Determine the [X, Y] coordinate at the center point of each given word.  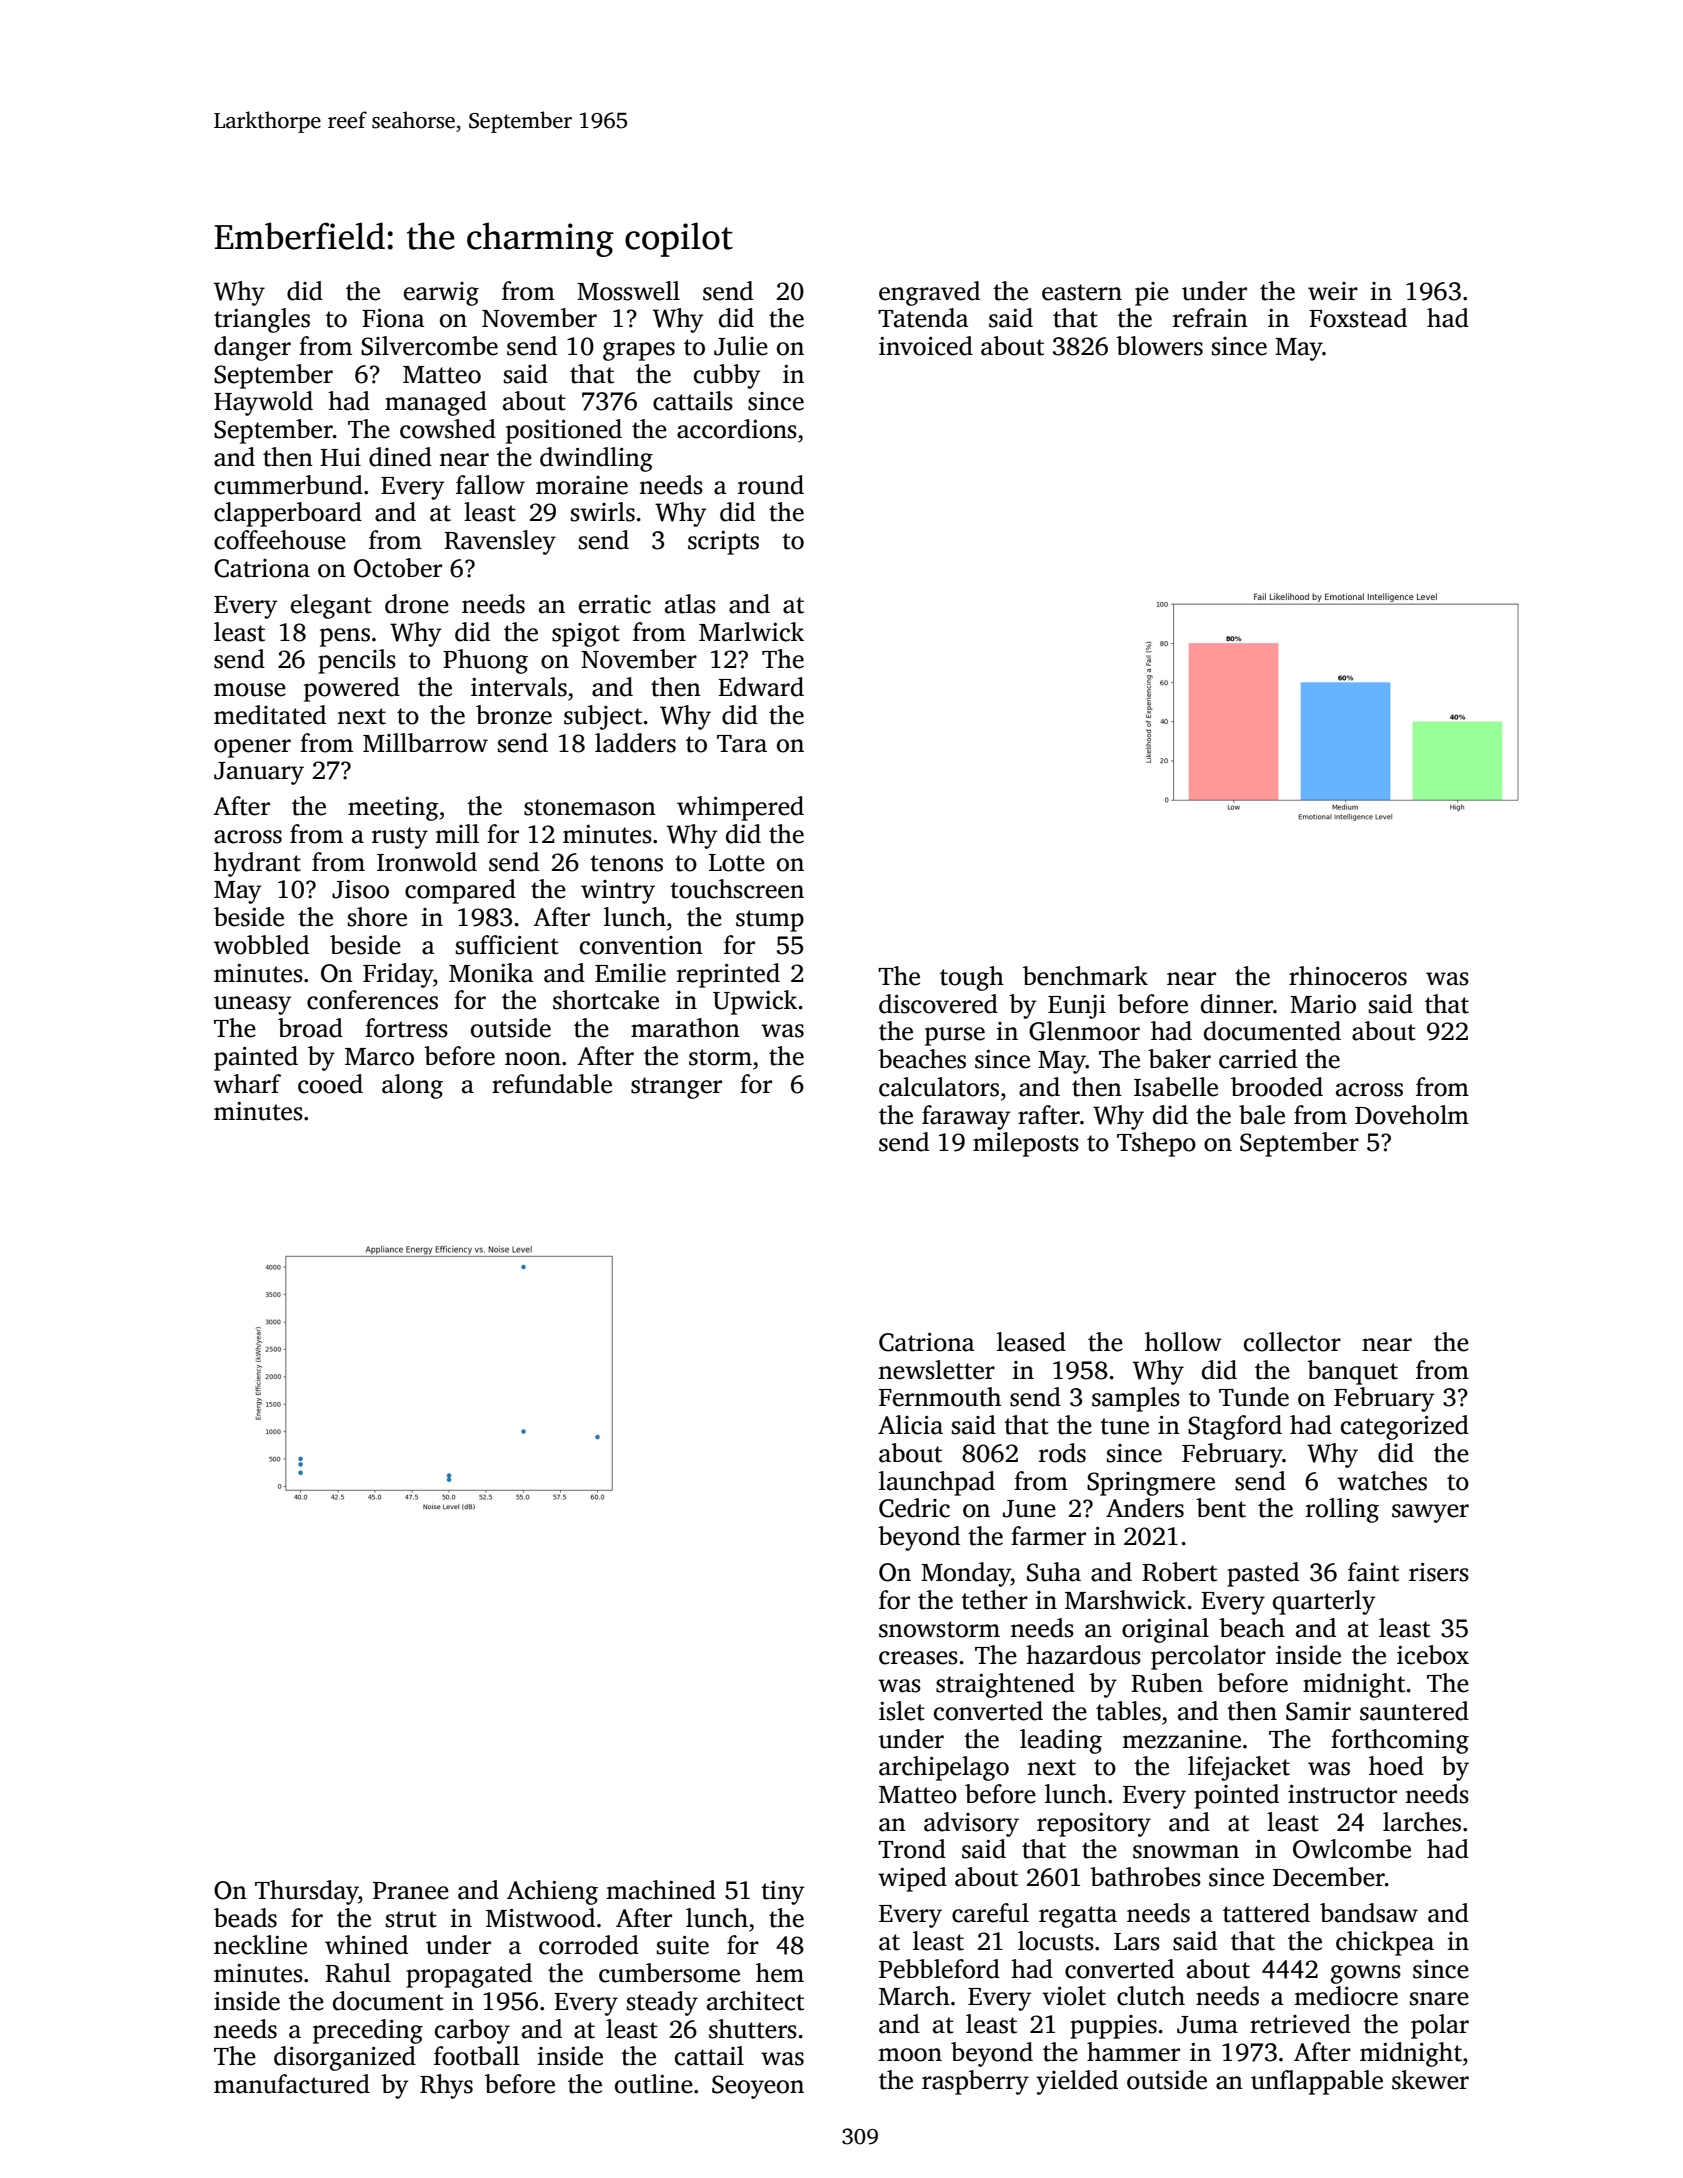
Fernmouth [940, 1397]
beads [245, 1918]
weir [1333, 291]
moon [910, 2055]
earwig [441, 294]
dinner [1237, 1004]
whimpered [740, 808]
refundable [552, 1084]
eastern [1082, 292]
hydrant [257, 864]
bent [1221, 1508]
